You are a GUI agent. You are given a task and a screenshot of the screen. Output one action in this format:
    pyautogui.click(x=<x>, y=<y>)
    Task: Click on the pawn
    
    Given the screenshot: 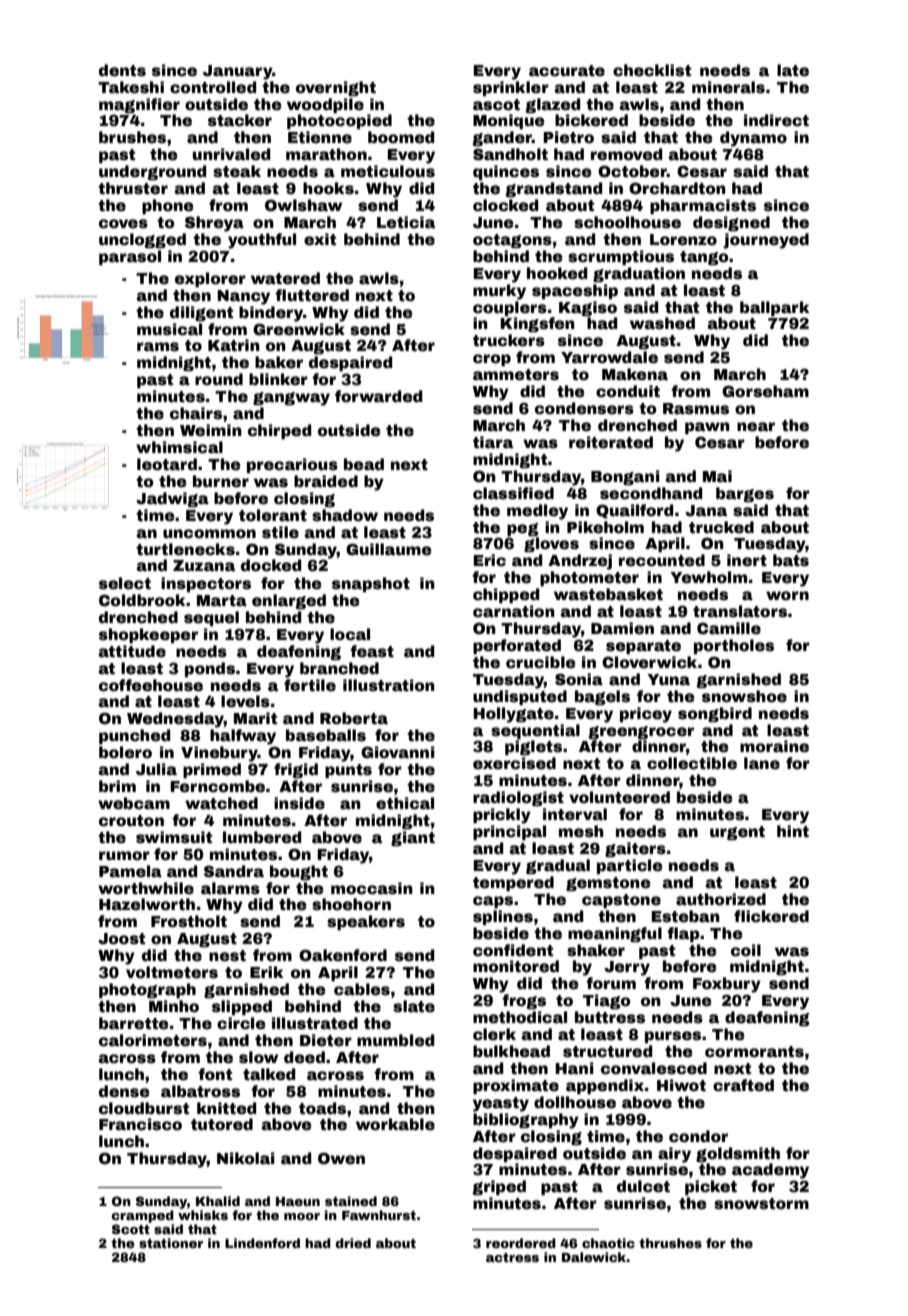 What is the action you would take?
    pyautogui.click(x=707, y=428)
